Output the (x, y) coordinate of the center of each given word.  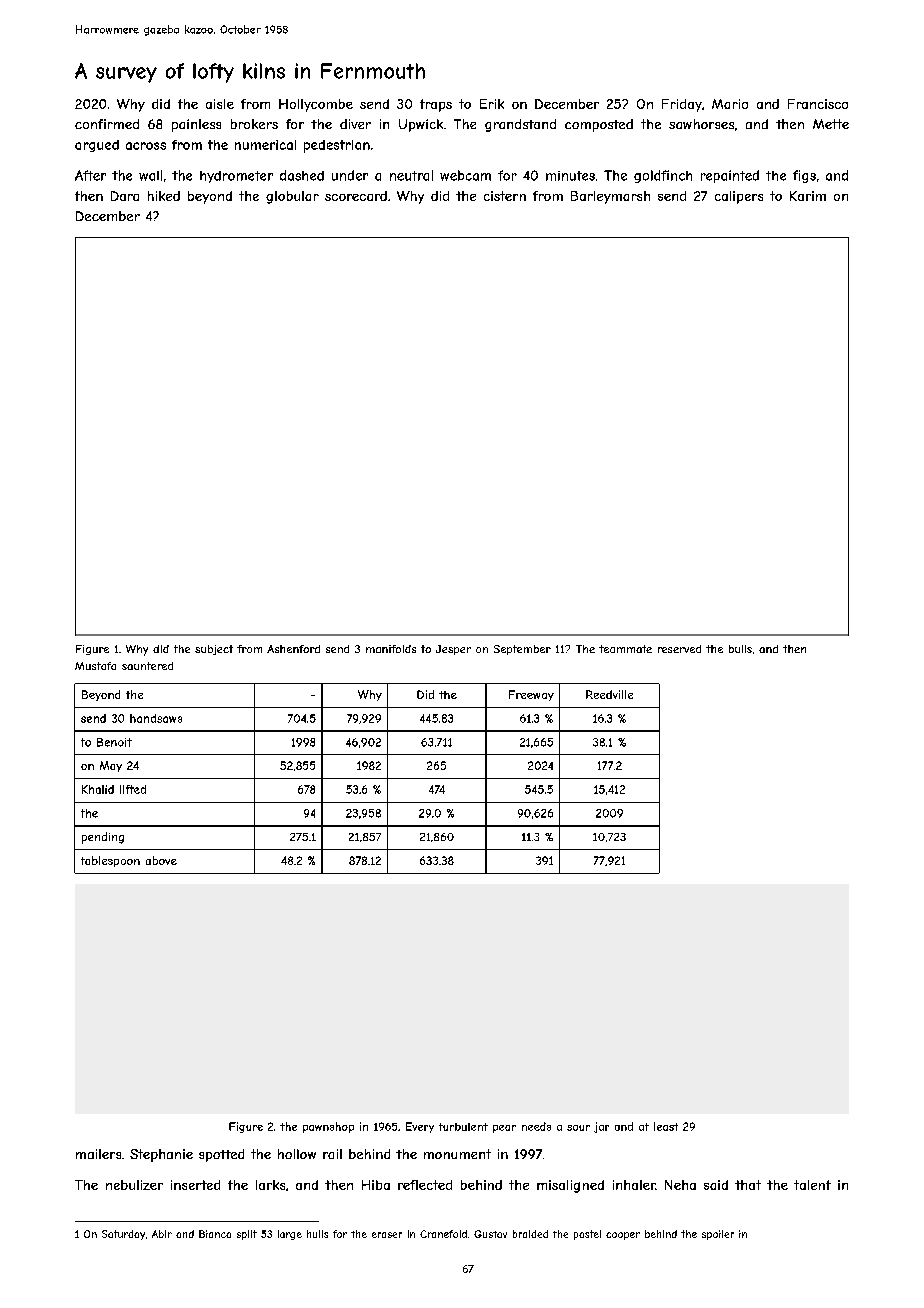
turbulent (463, 1127)
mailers (98, 1154)
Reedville (609, 694)
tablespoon (110, 861)
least (666, 1126)
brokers (254, 124)
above (161, 860)
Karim (808, 196)
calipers (739, 197)
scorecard (356, 196)
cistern (505, 196)
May (111, 766)
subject (214, 650)
